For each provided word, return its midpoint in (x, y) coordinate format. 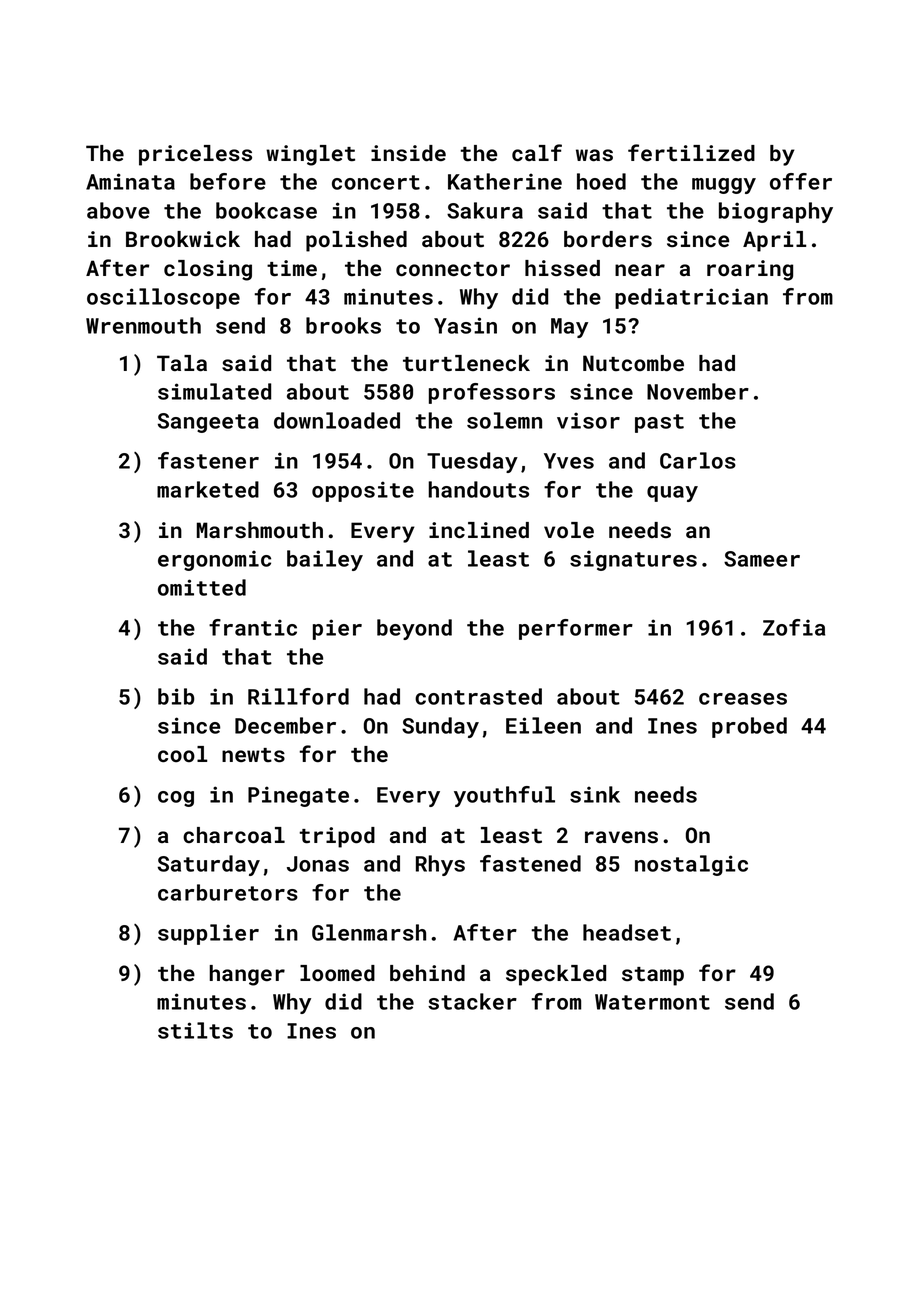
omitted (202, 587)
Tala (182, 363)
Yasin (465, 325)
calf (537, 153)
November (698, 391)
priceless (195, 155)
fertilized (691, 153)
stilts (195, 1030)
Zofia (794, 627)
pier (337, 629)
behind (427, 973)
